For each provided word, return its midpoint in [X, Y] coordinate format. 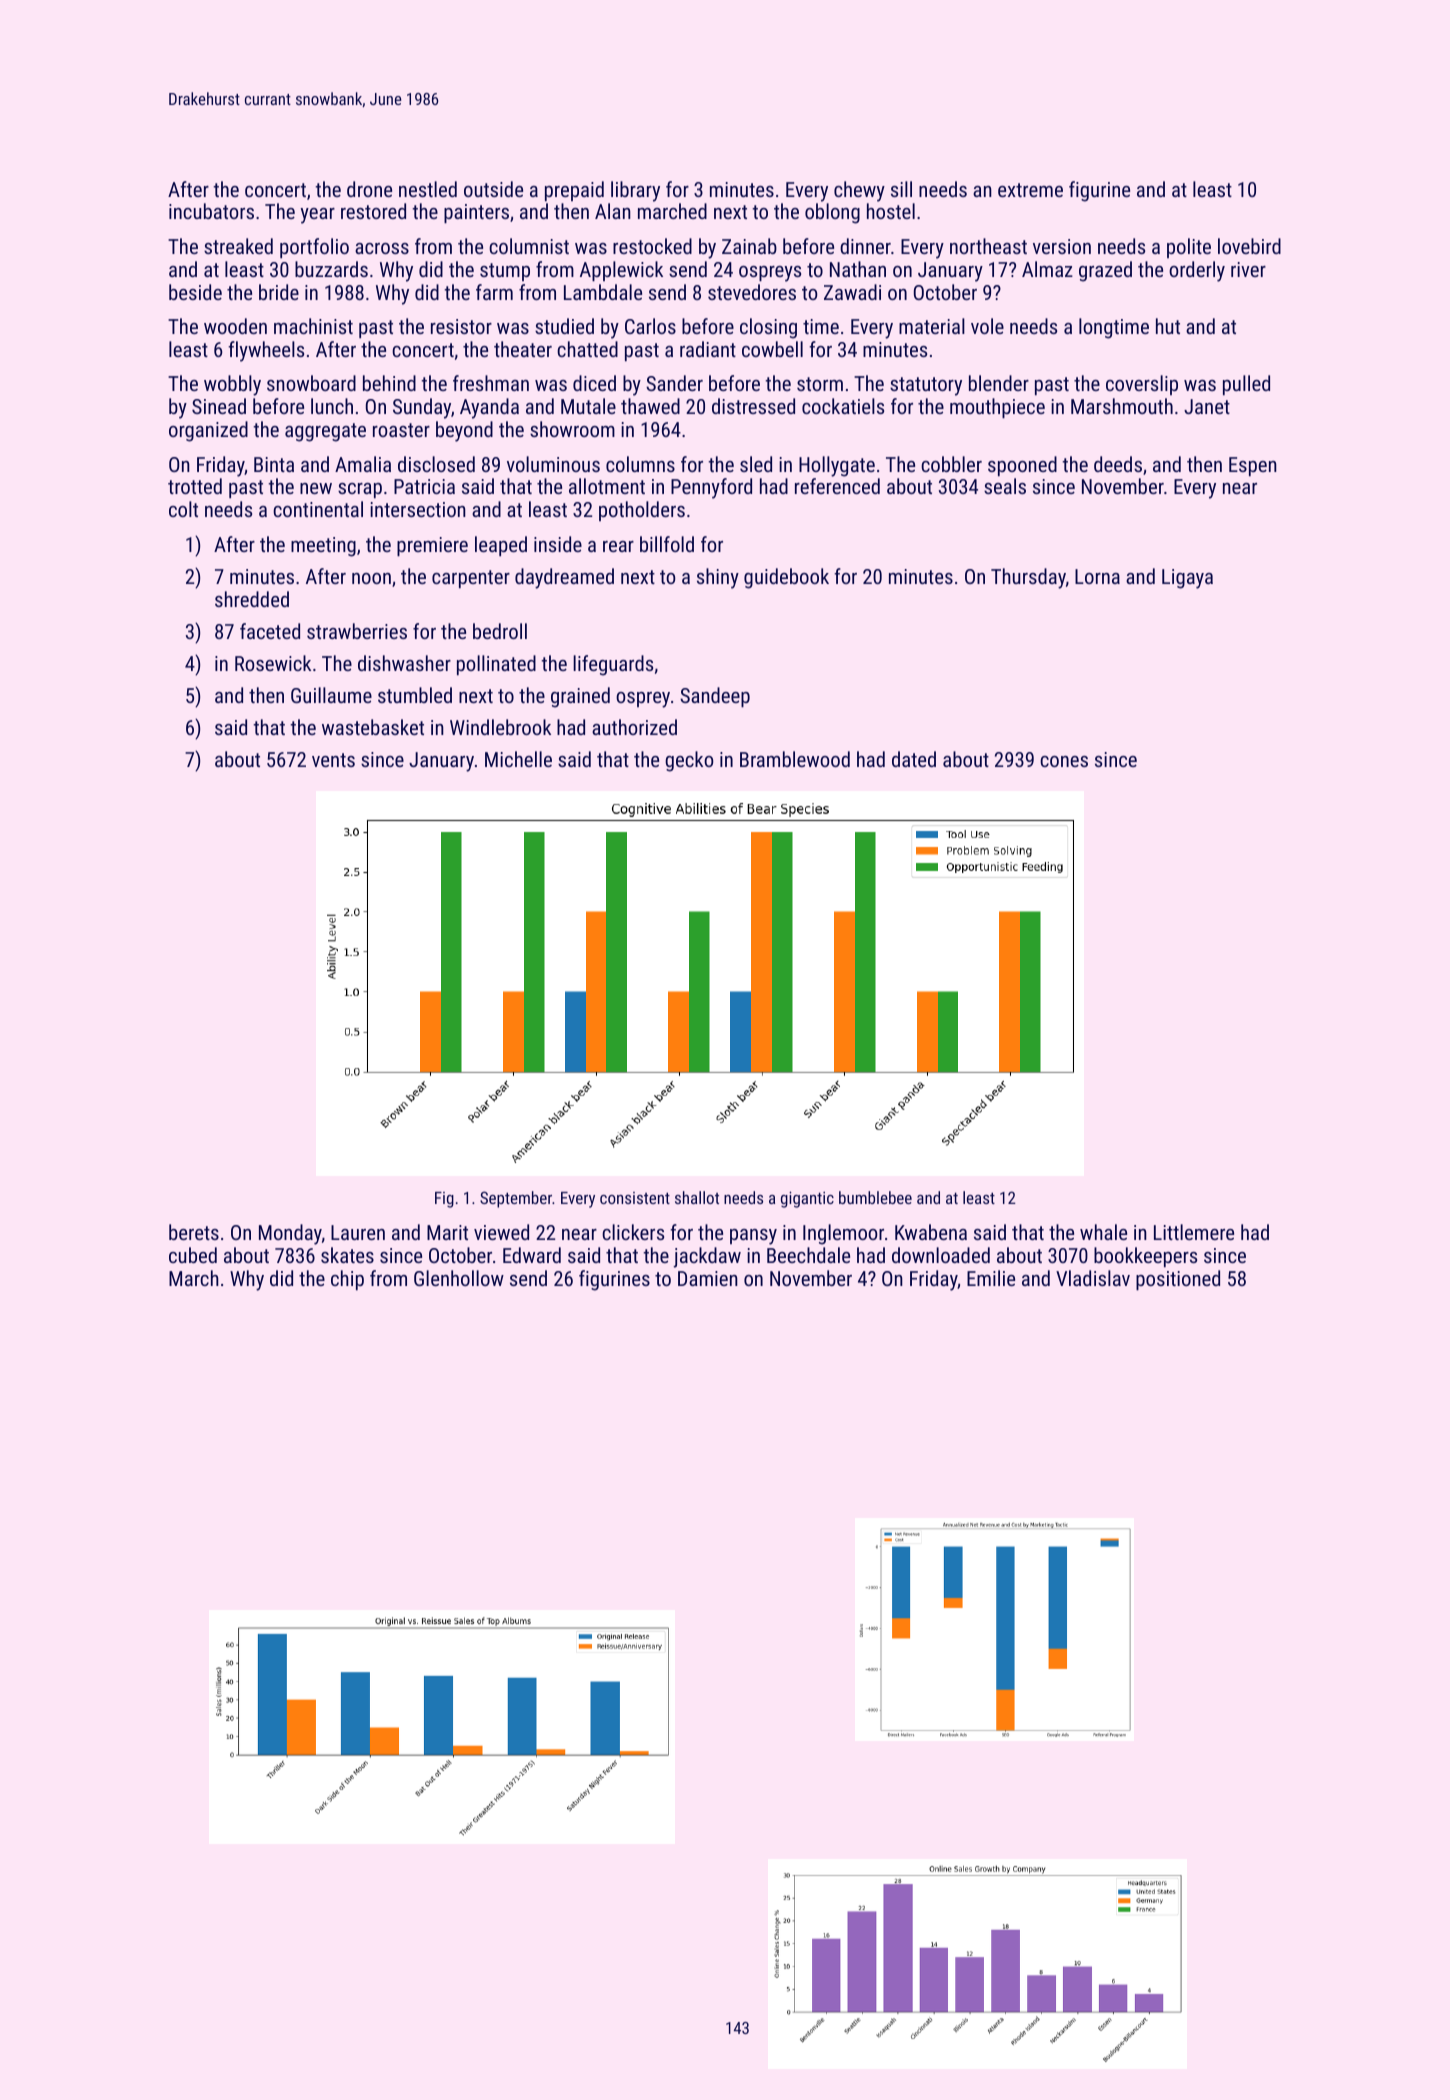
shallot [697, 1197]
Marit [447, 1232]
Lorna [1097, 576]
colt [183, 509]
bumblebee [875, 1197]
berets [194, 1232]
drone [369, 189]
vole [987, 326]
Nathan [858, 269]
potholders [642, 511]
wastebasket [373, 727]
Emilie [991, 1278]
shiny [718, 578]
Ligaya [1187, 579]
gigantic [807, 1199]
